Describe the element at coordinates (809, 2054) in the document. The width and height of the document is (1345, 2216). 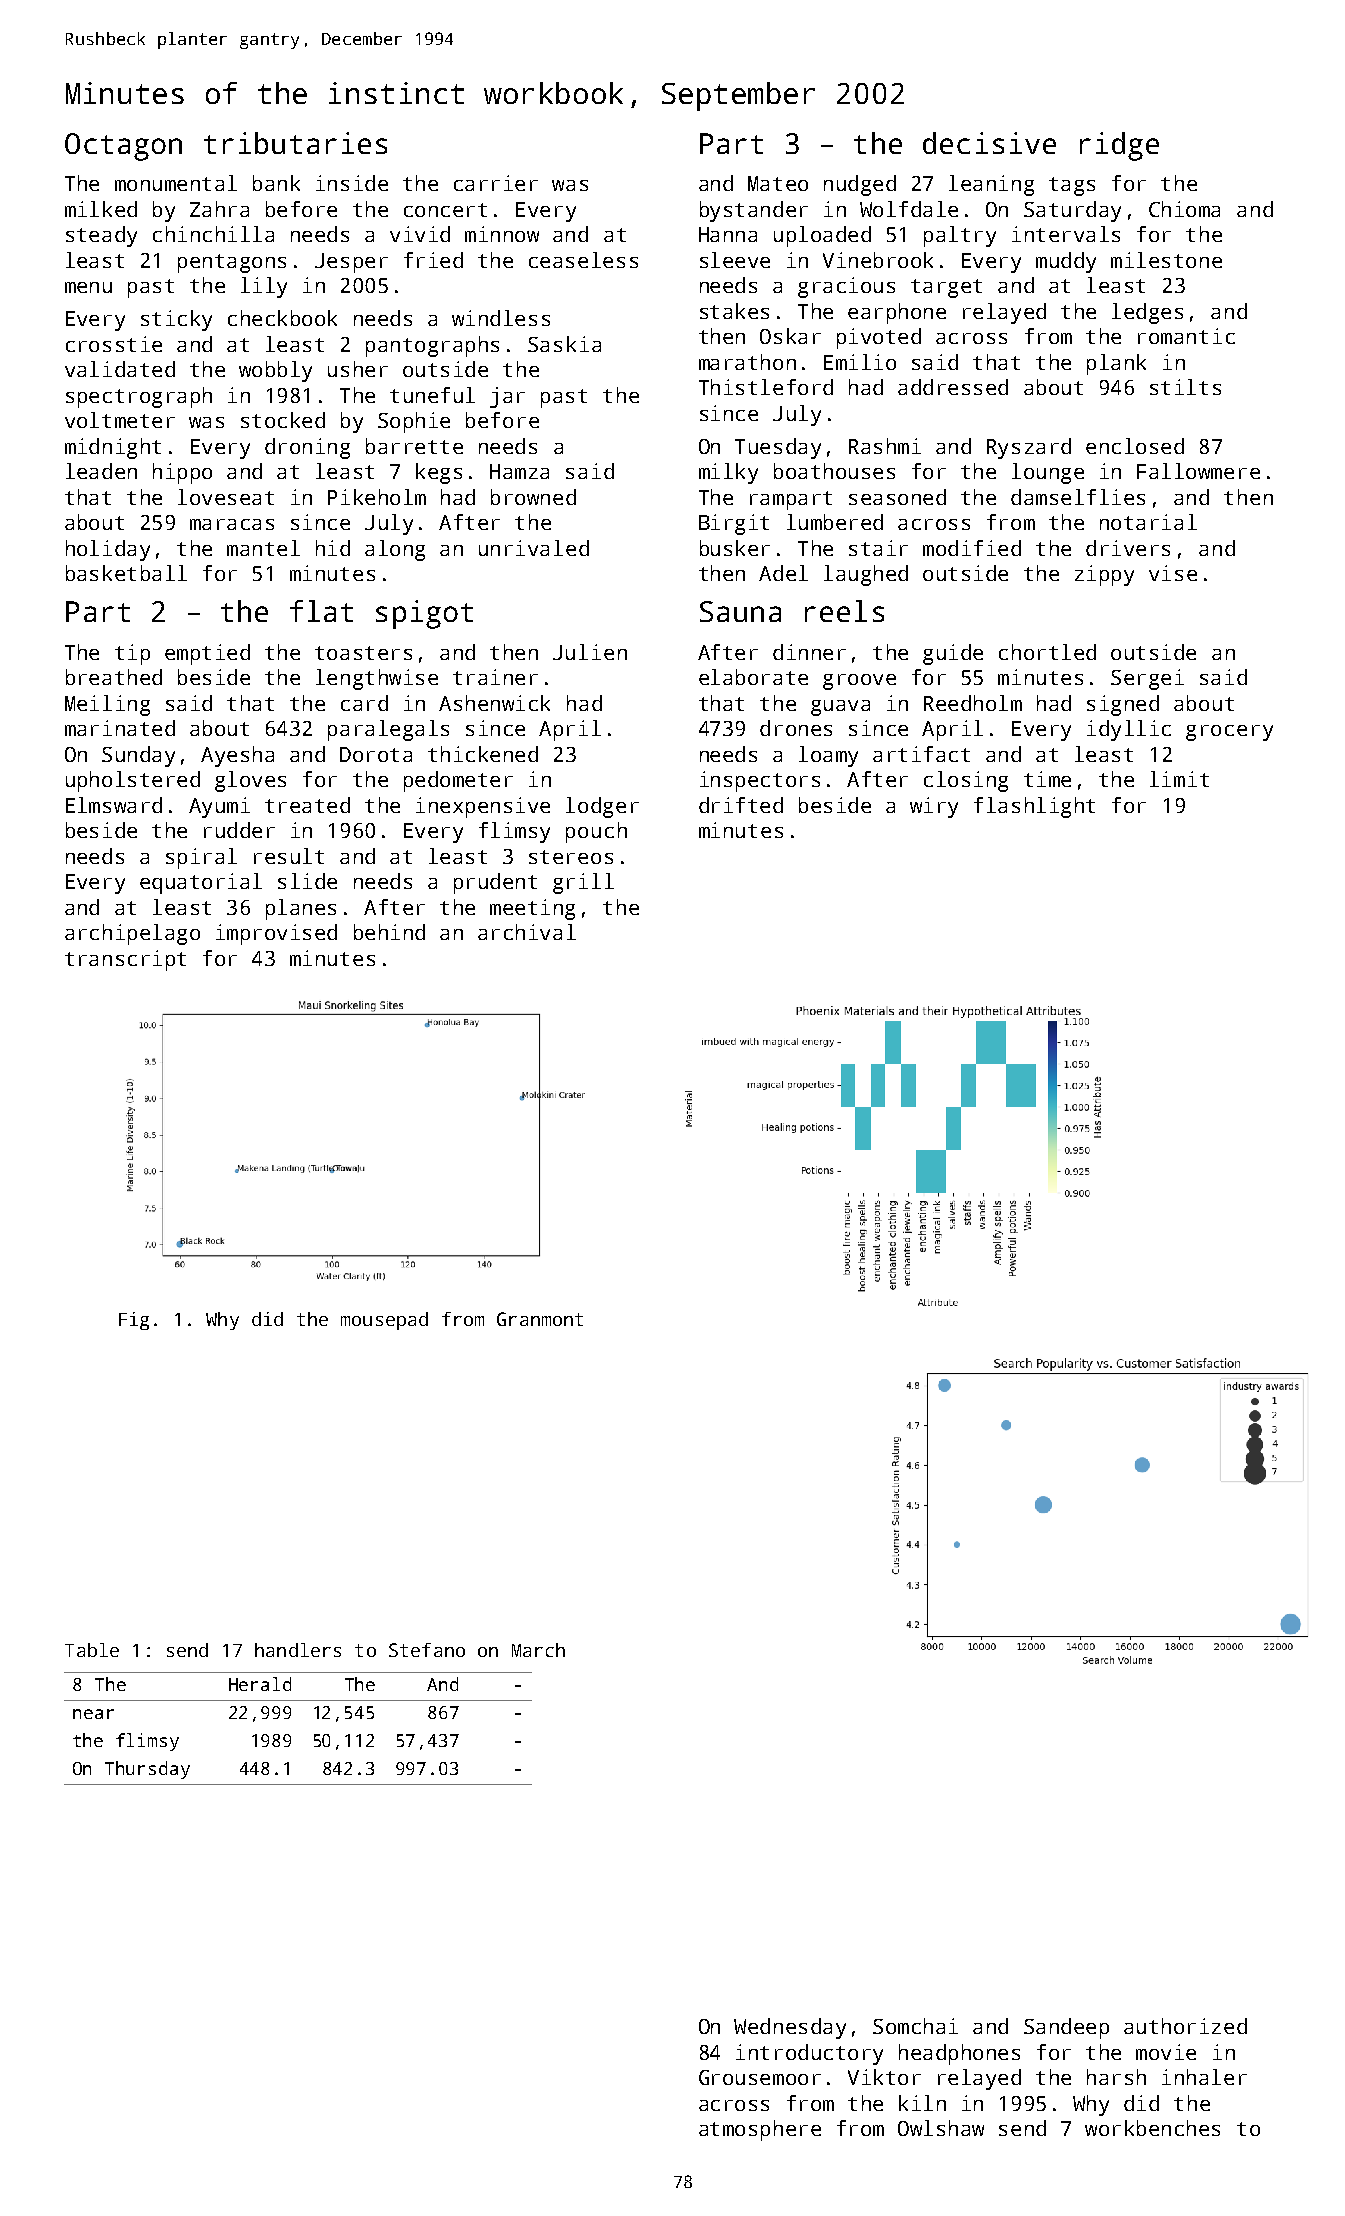
I see `introductory` at that location.
